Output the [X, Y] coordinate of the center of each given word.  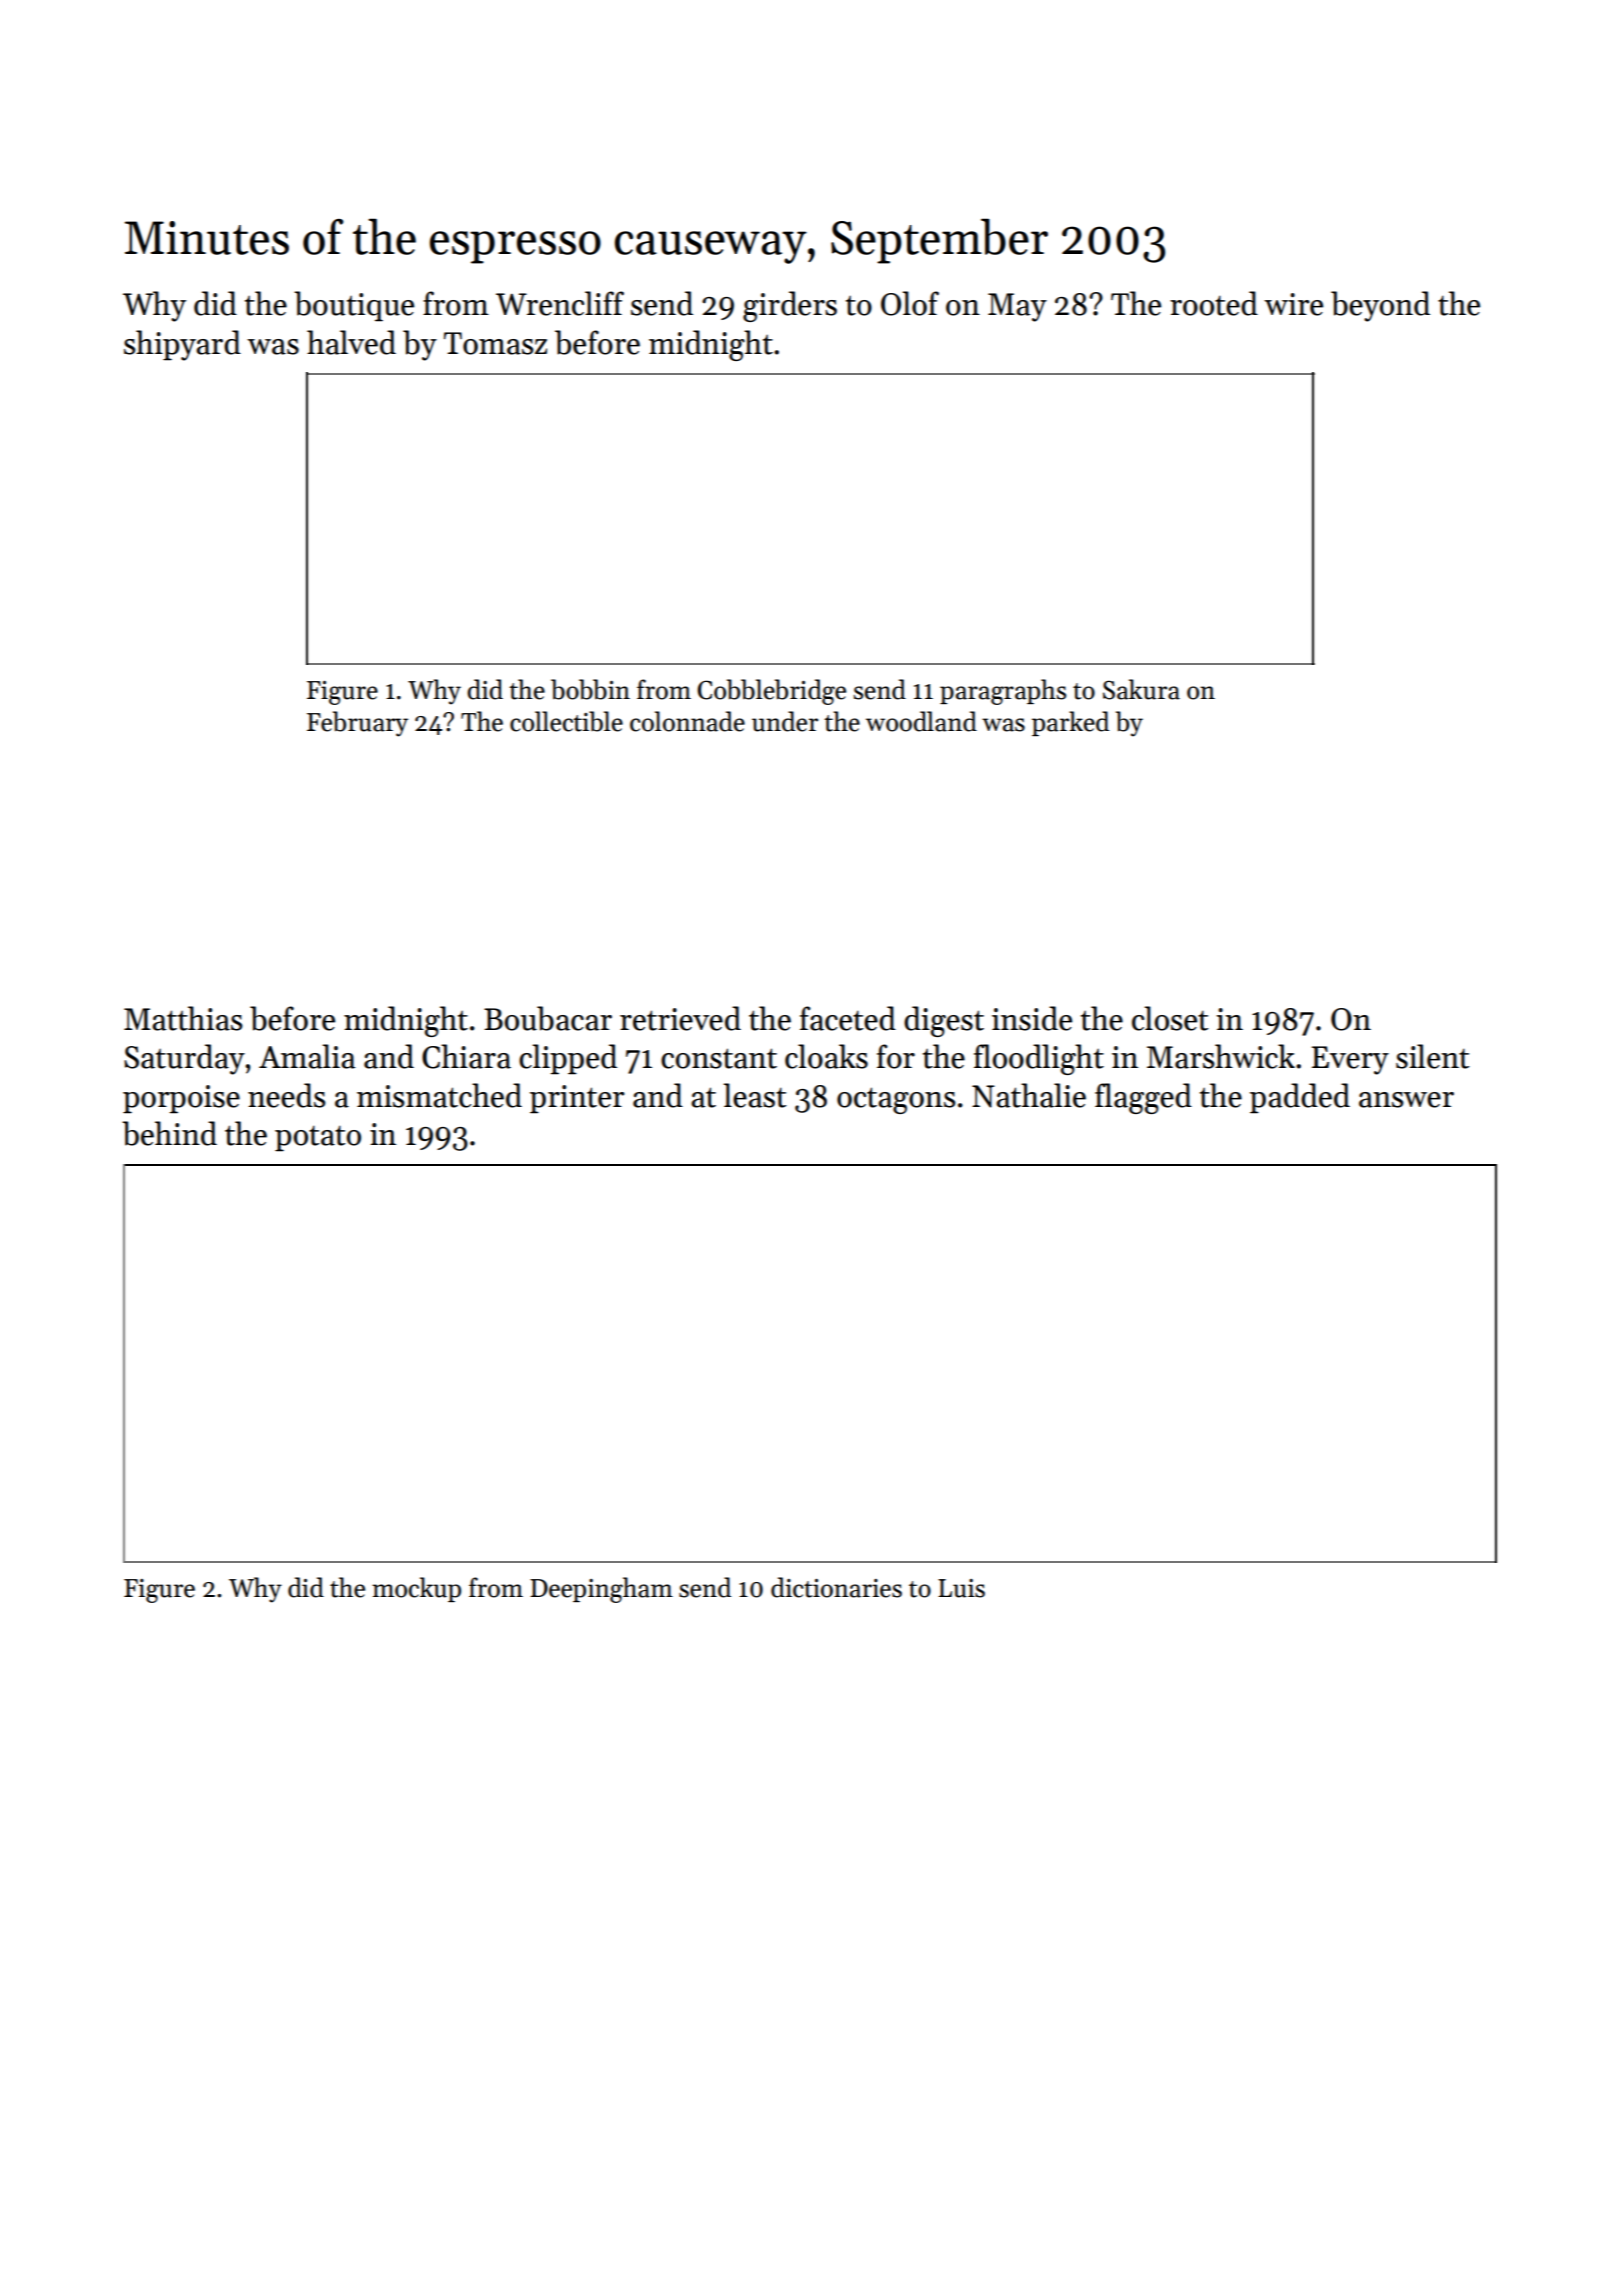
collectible [566, 721]
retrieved [680, 1018]
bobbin [590, 689]
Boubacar [548, 1018]
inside [1032, 1018]
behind [169, 1133]
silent [1432, 1056]
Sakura [1141, 689]
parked [1070, 723]
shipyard [182, 345]
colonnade [687, 721]
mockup [416, 1589]
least [755, 1095]
